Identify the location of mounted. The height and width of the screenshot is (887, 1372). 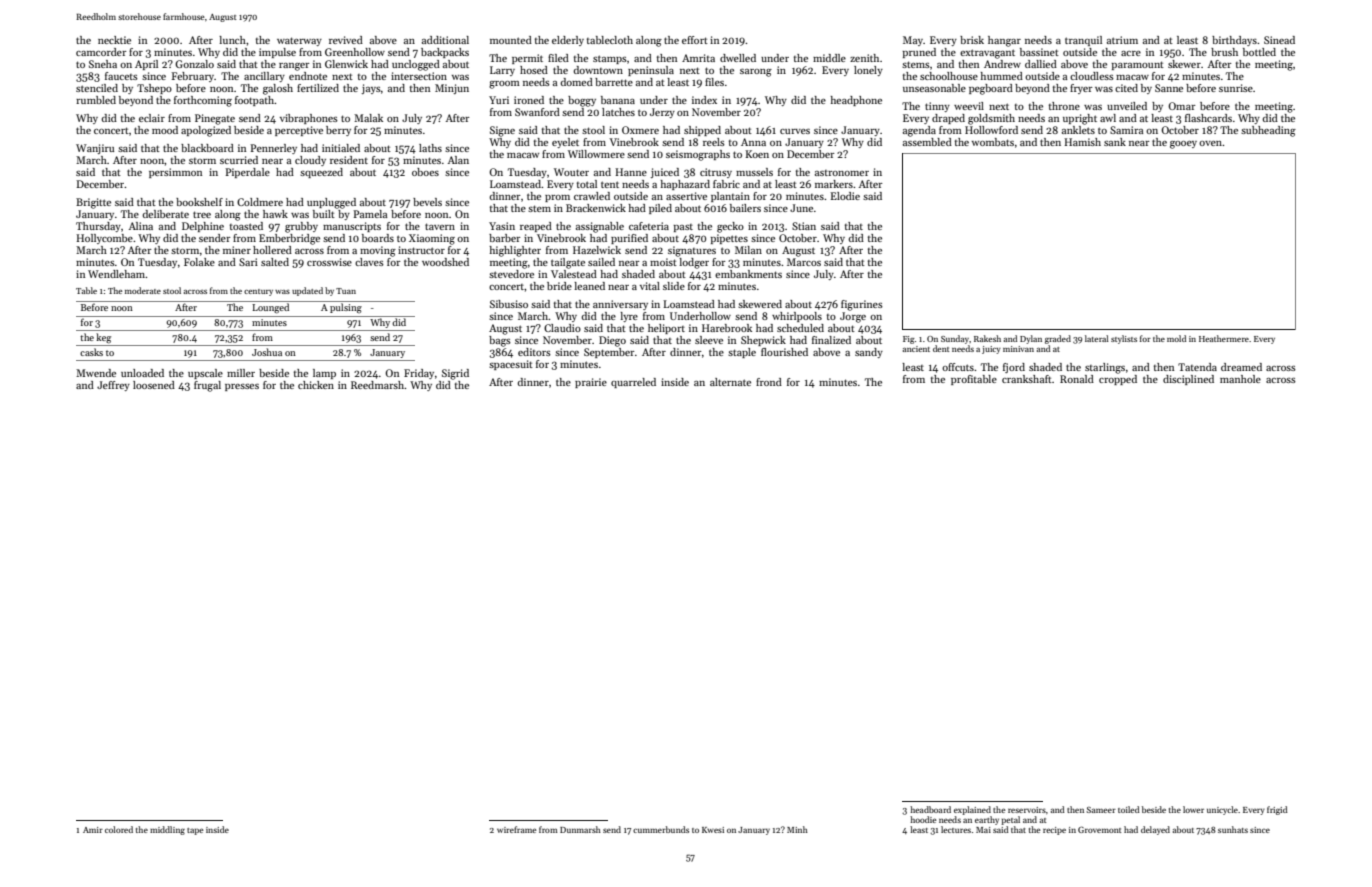
(511, 40).
